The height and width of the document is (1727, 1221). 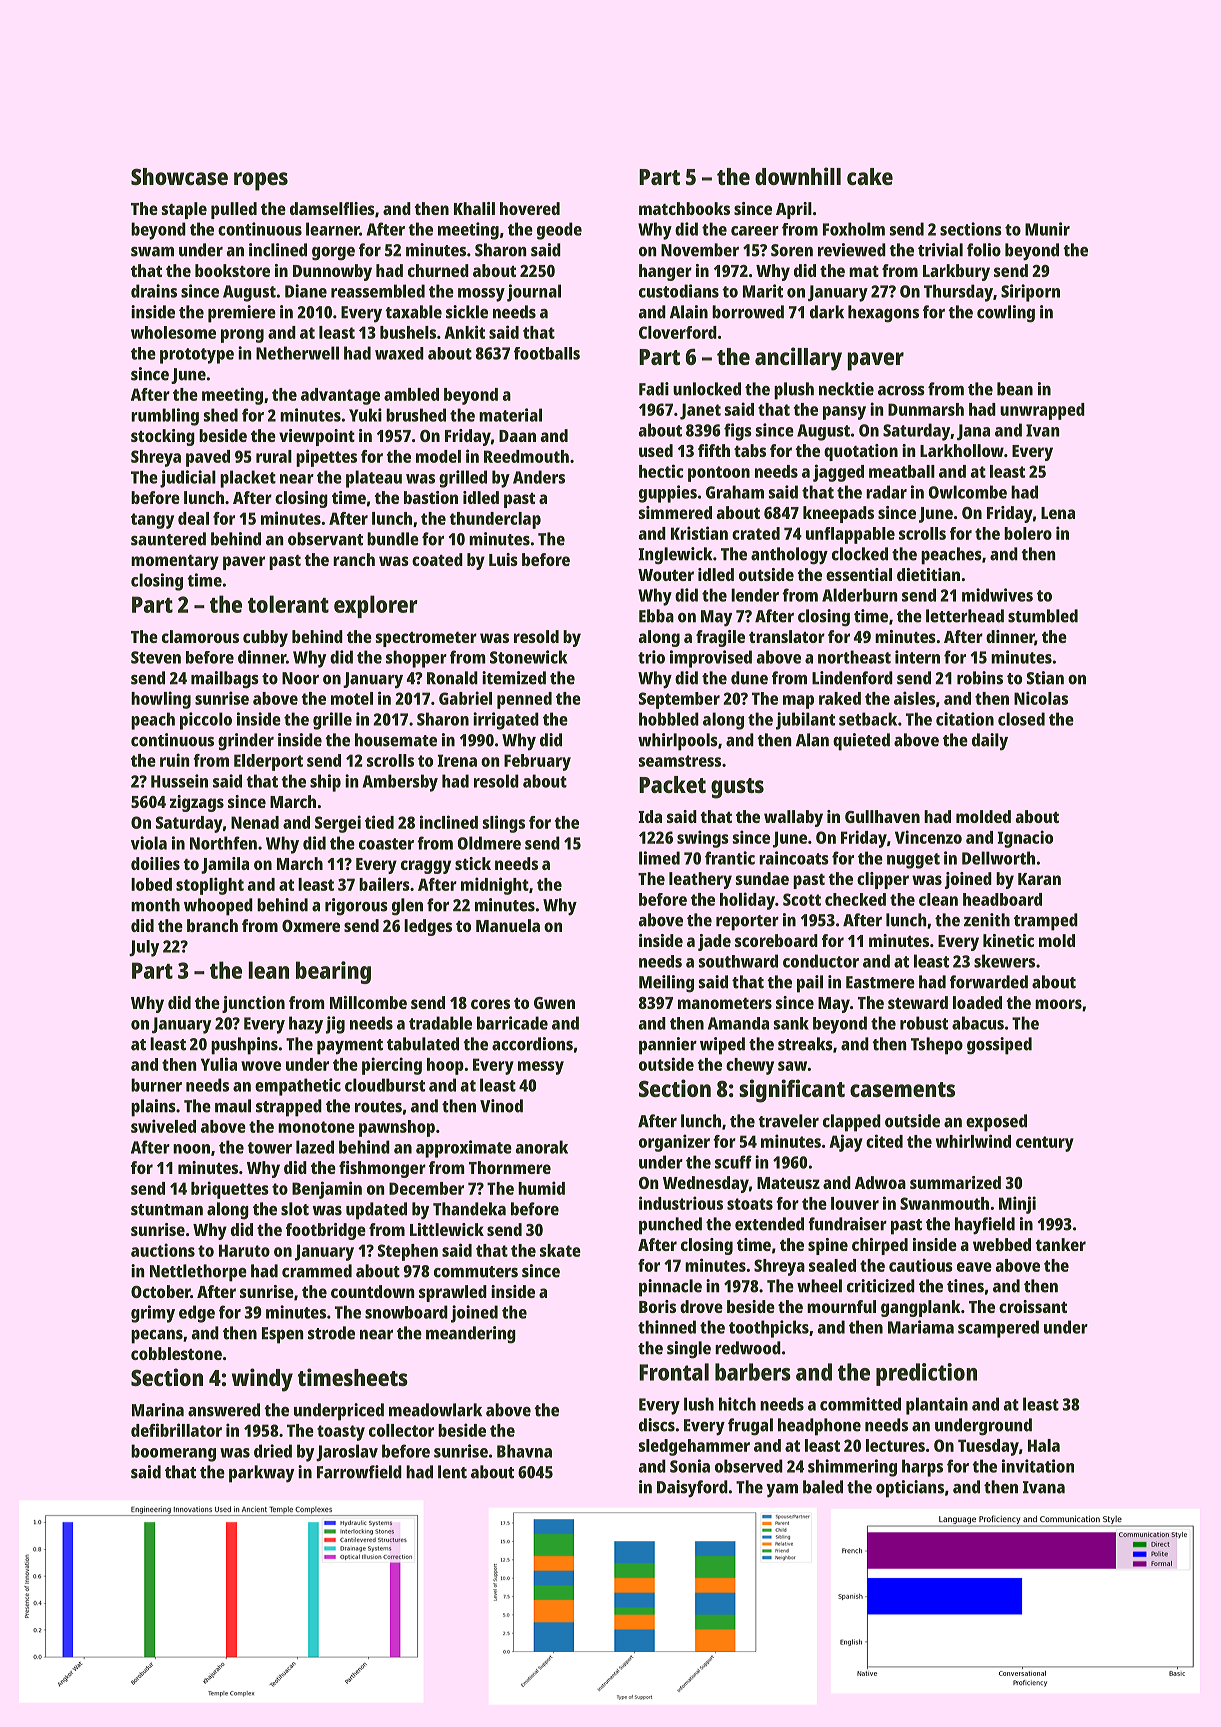 I want to click on single, so click(x=689, y=1350).
